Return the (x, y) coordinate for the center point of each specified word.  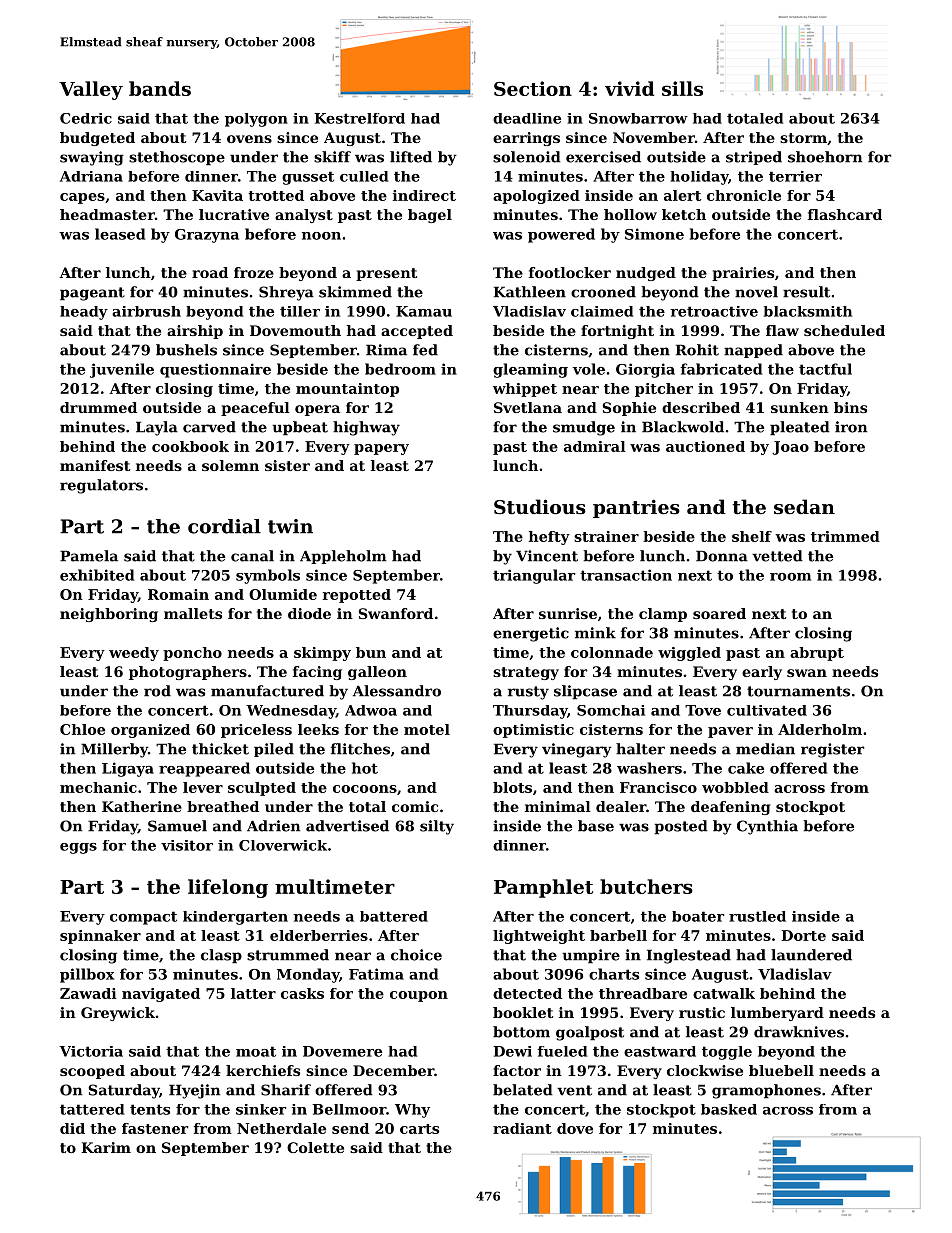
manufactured (267, 691)
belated (523, 1090)
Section (533, 88)
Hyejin (194, 1091)
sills (682, 88)
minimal (558, 806)
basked (729, 1109)
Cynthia (767, 827)
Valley (91, 90)
